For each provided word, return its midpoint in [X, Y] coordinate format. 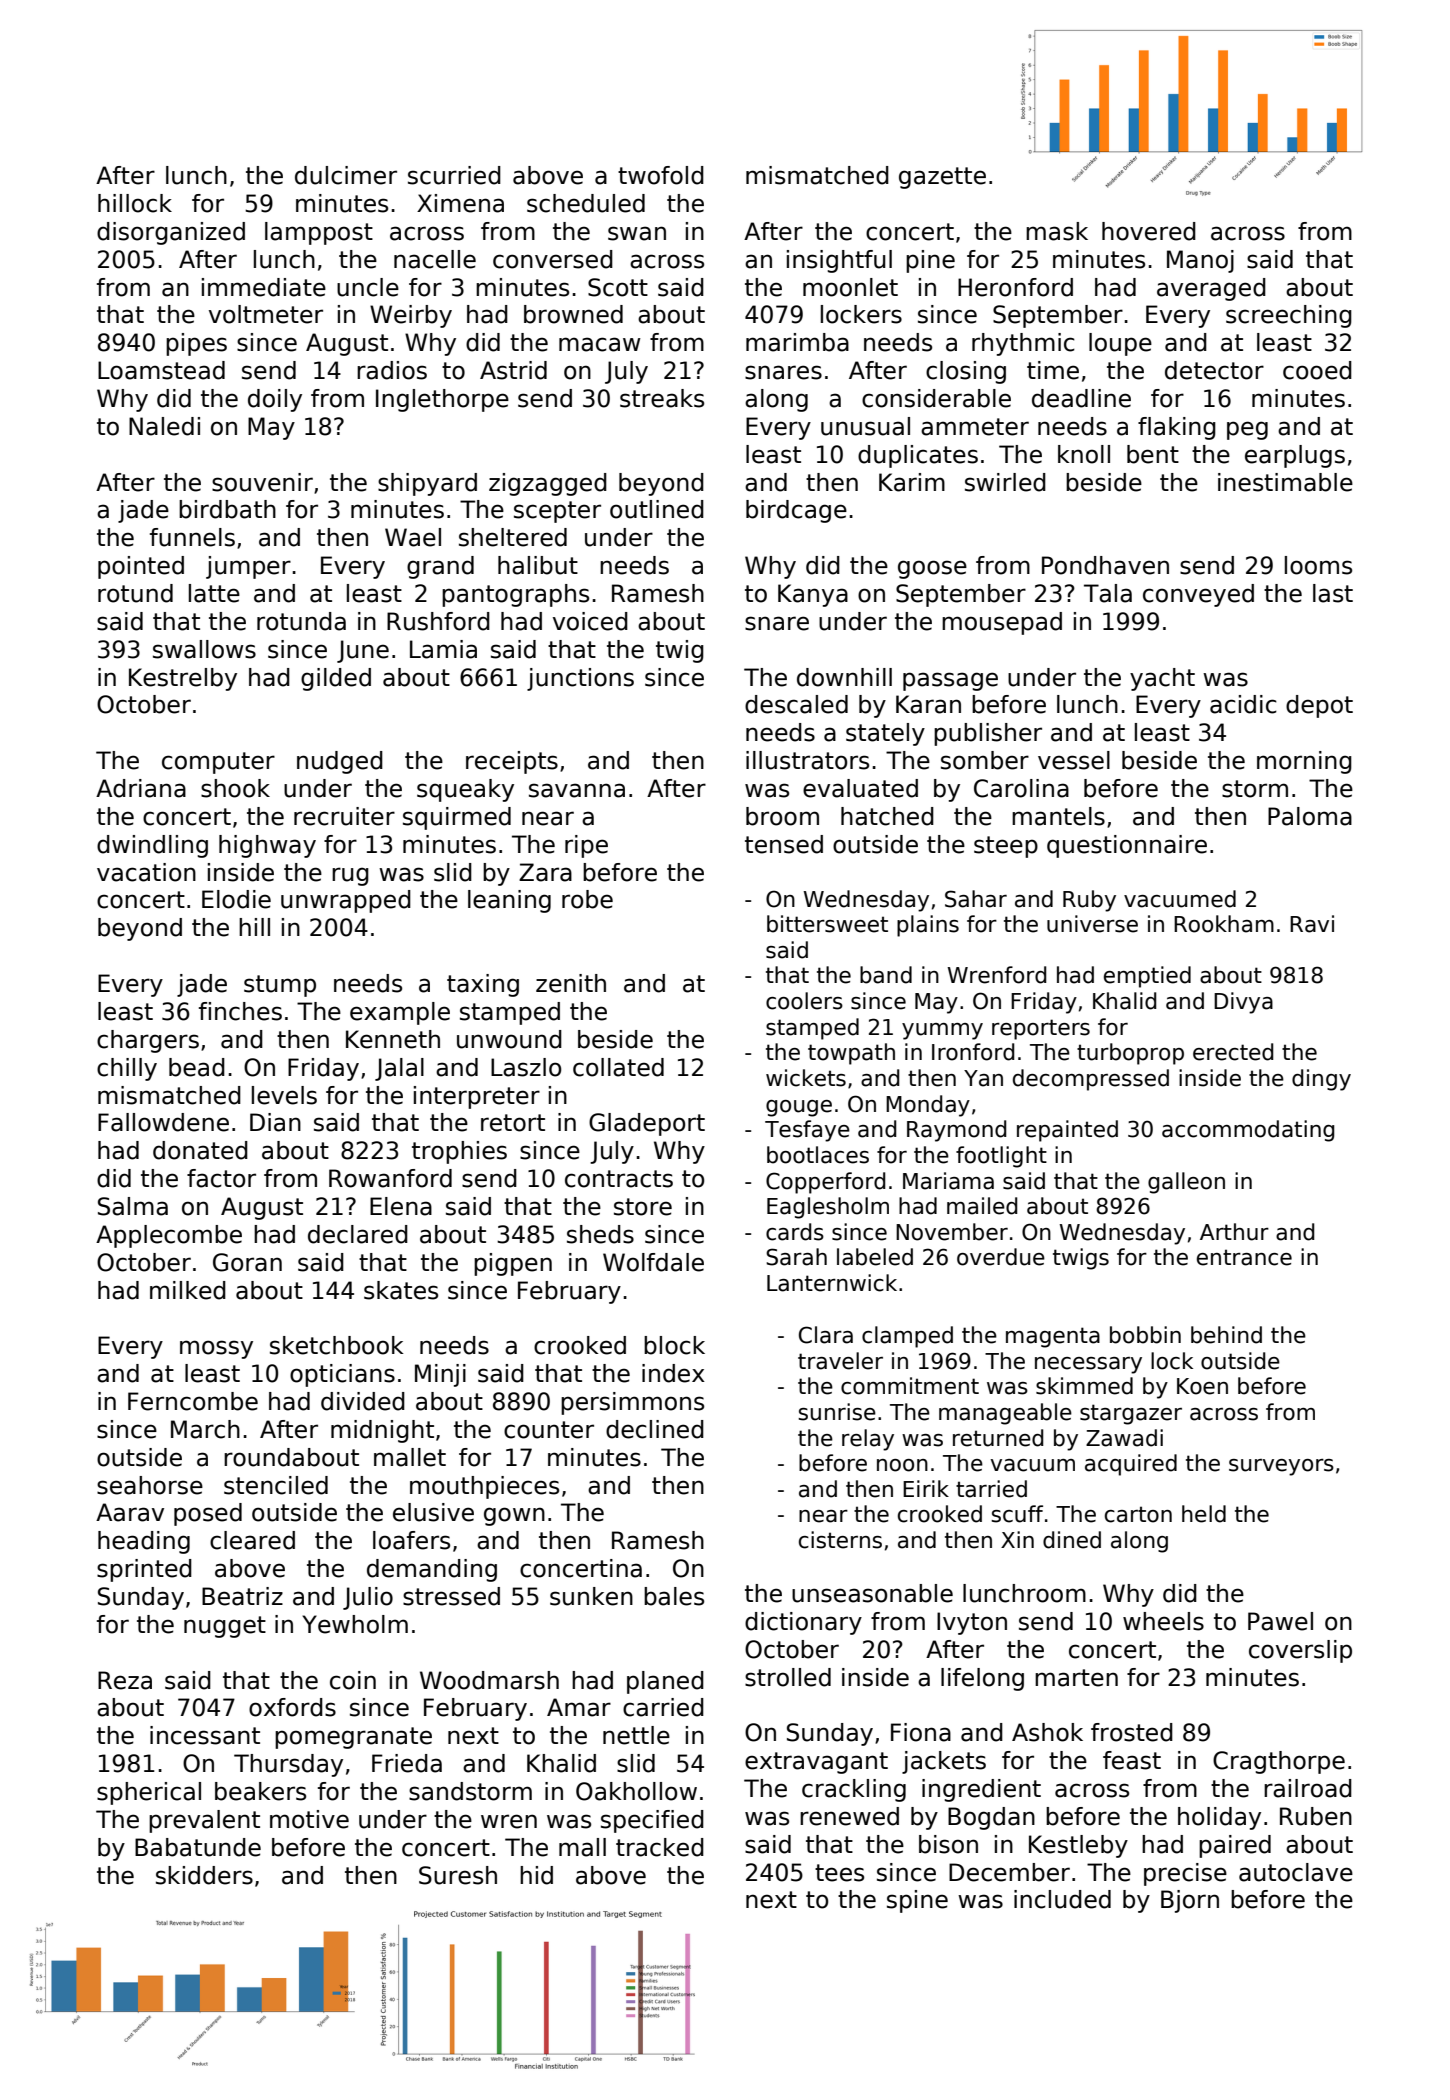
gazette [942, 178]
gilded [336, 679]
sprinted [144, 1570]
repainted [1067, 1131]
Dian [275, 1122]
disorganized [171, 233]
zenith [571, 983]
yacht [1162, 679]
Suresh [458, 1875]
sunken [591, 1596]
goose [932, 569]
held [1204, 1514]
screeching [1289, 316]
